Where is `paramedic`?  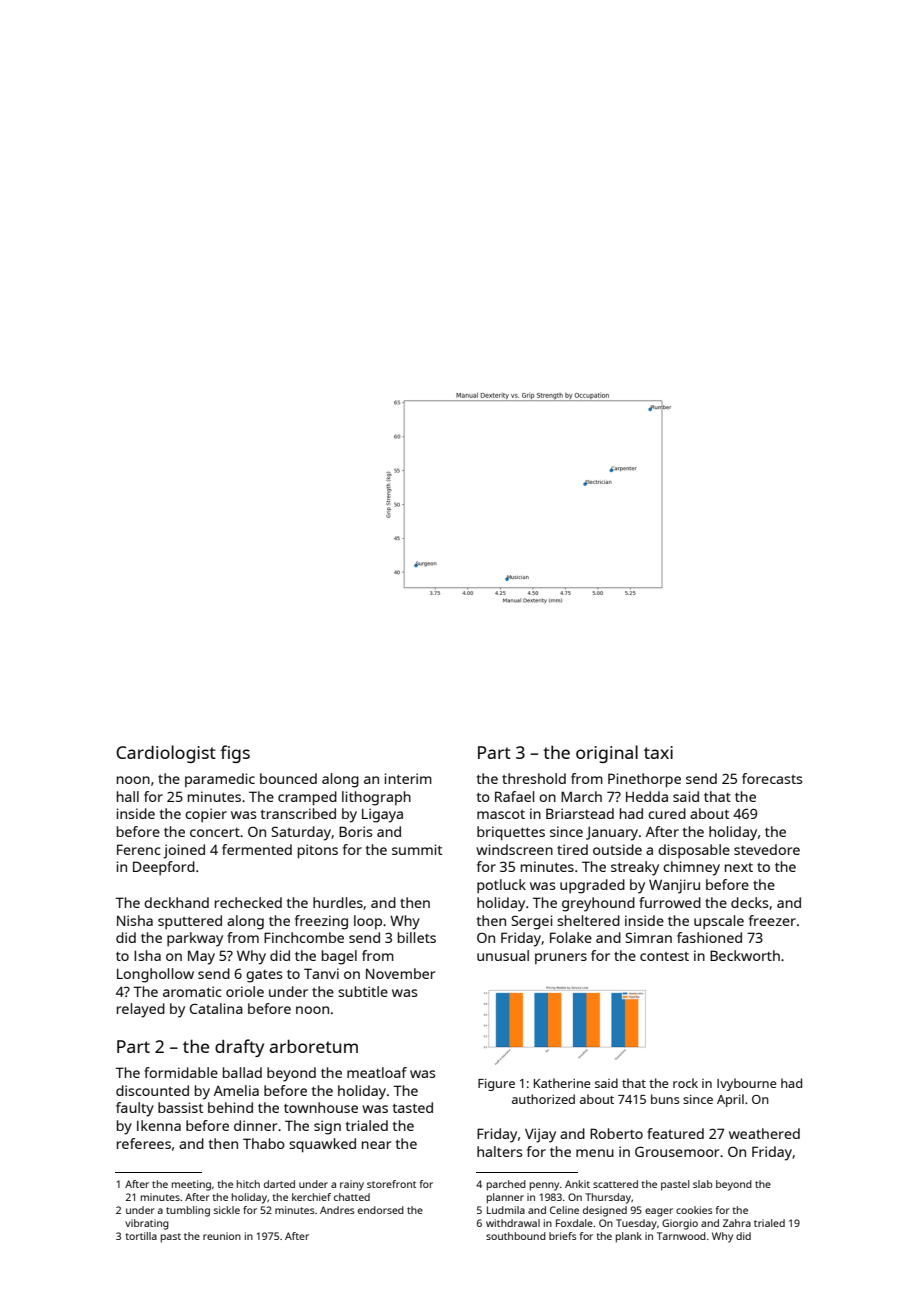
paramedic is located at coordinates (220, 780).
